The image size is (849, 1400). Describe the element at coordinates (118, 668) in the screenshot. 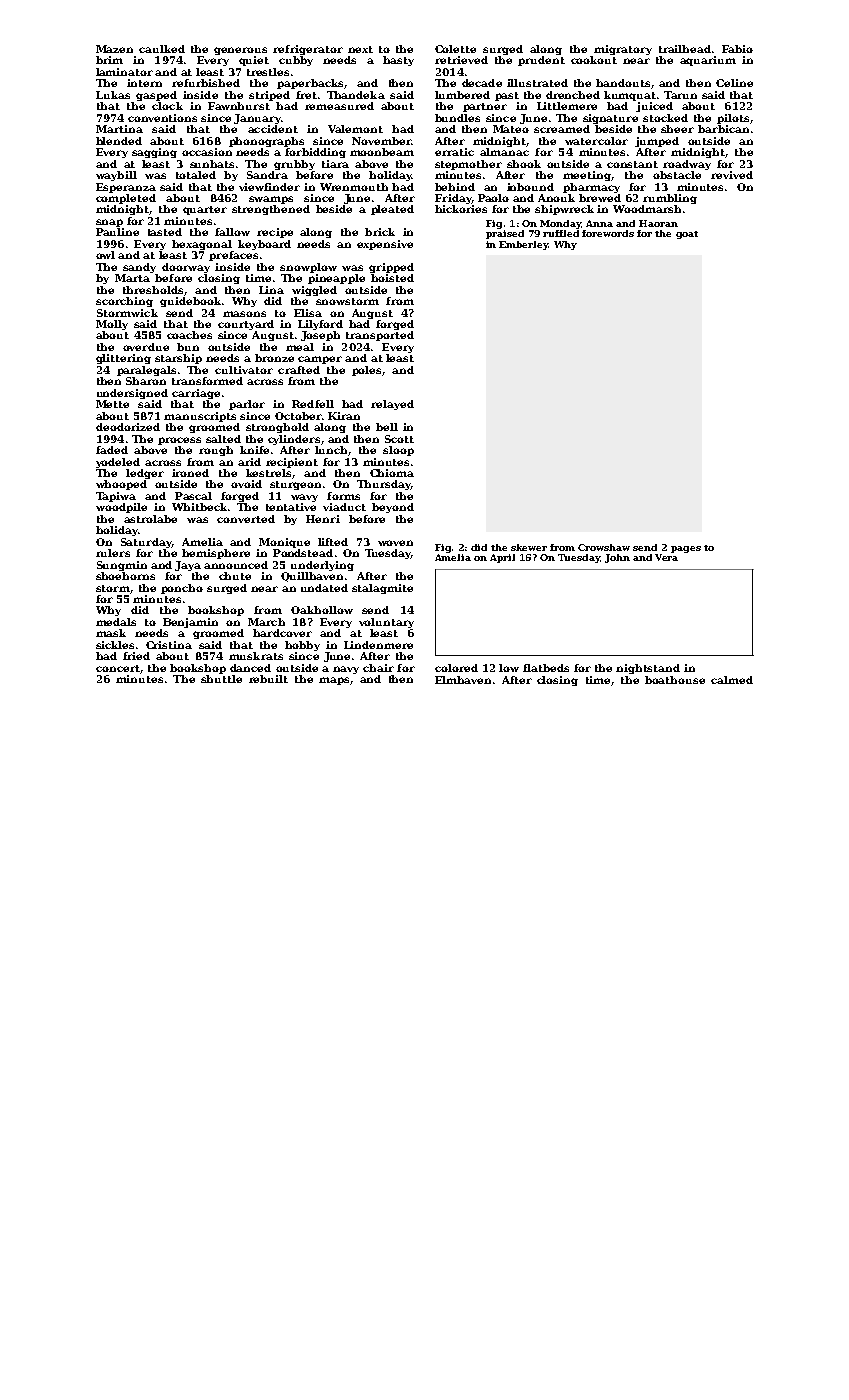

I see `concert` at that location.
